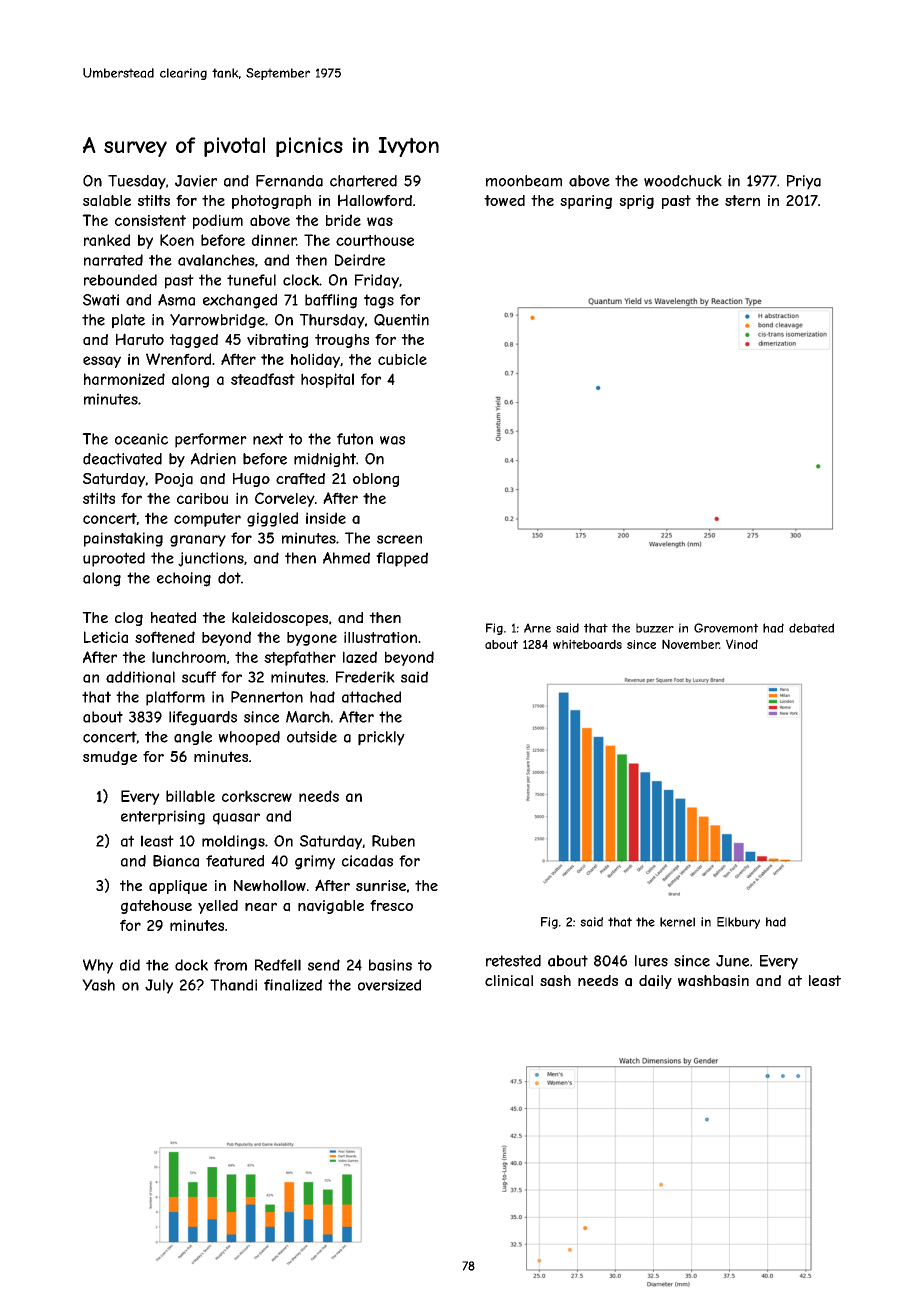 This image has width=924, height=1314. I want to click on Priya, so click(804, 182).
